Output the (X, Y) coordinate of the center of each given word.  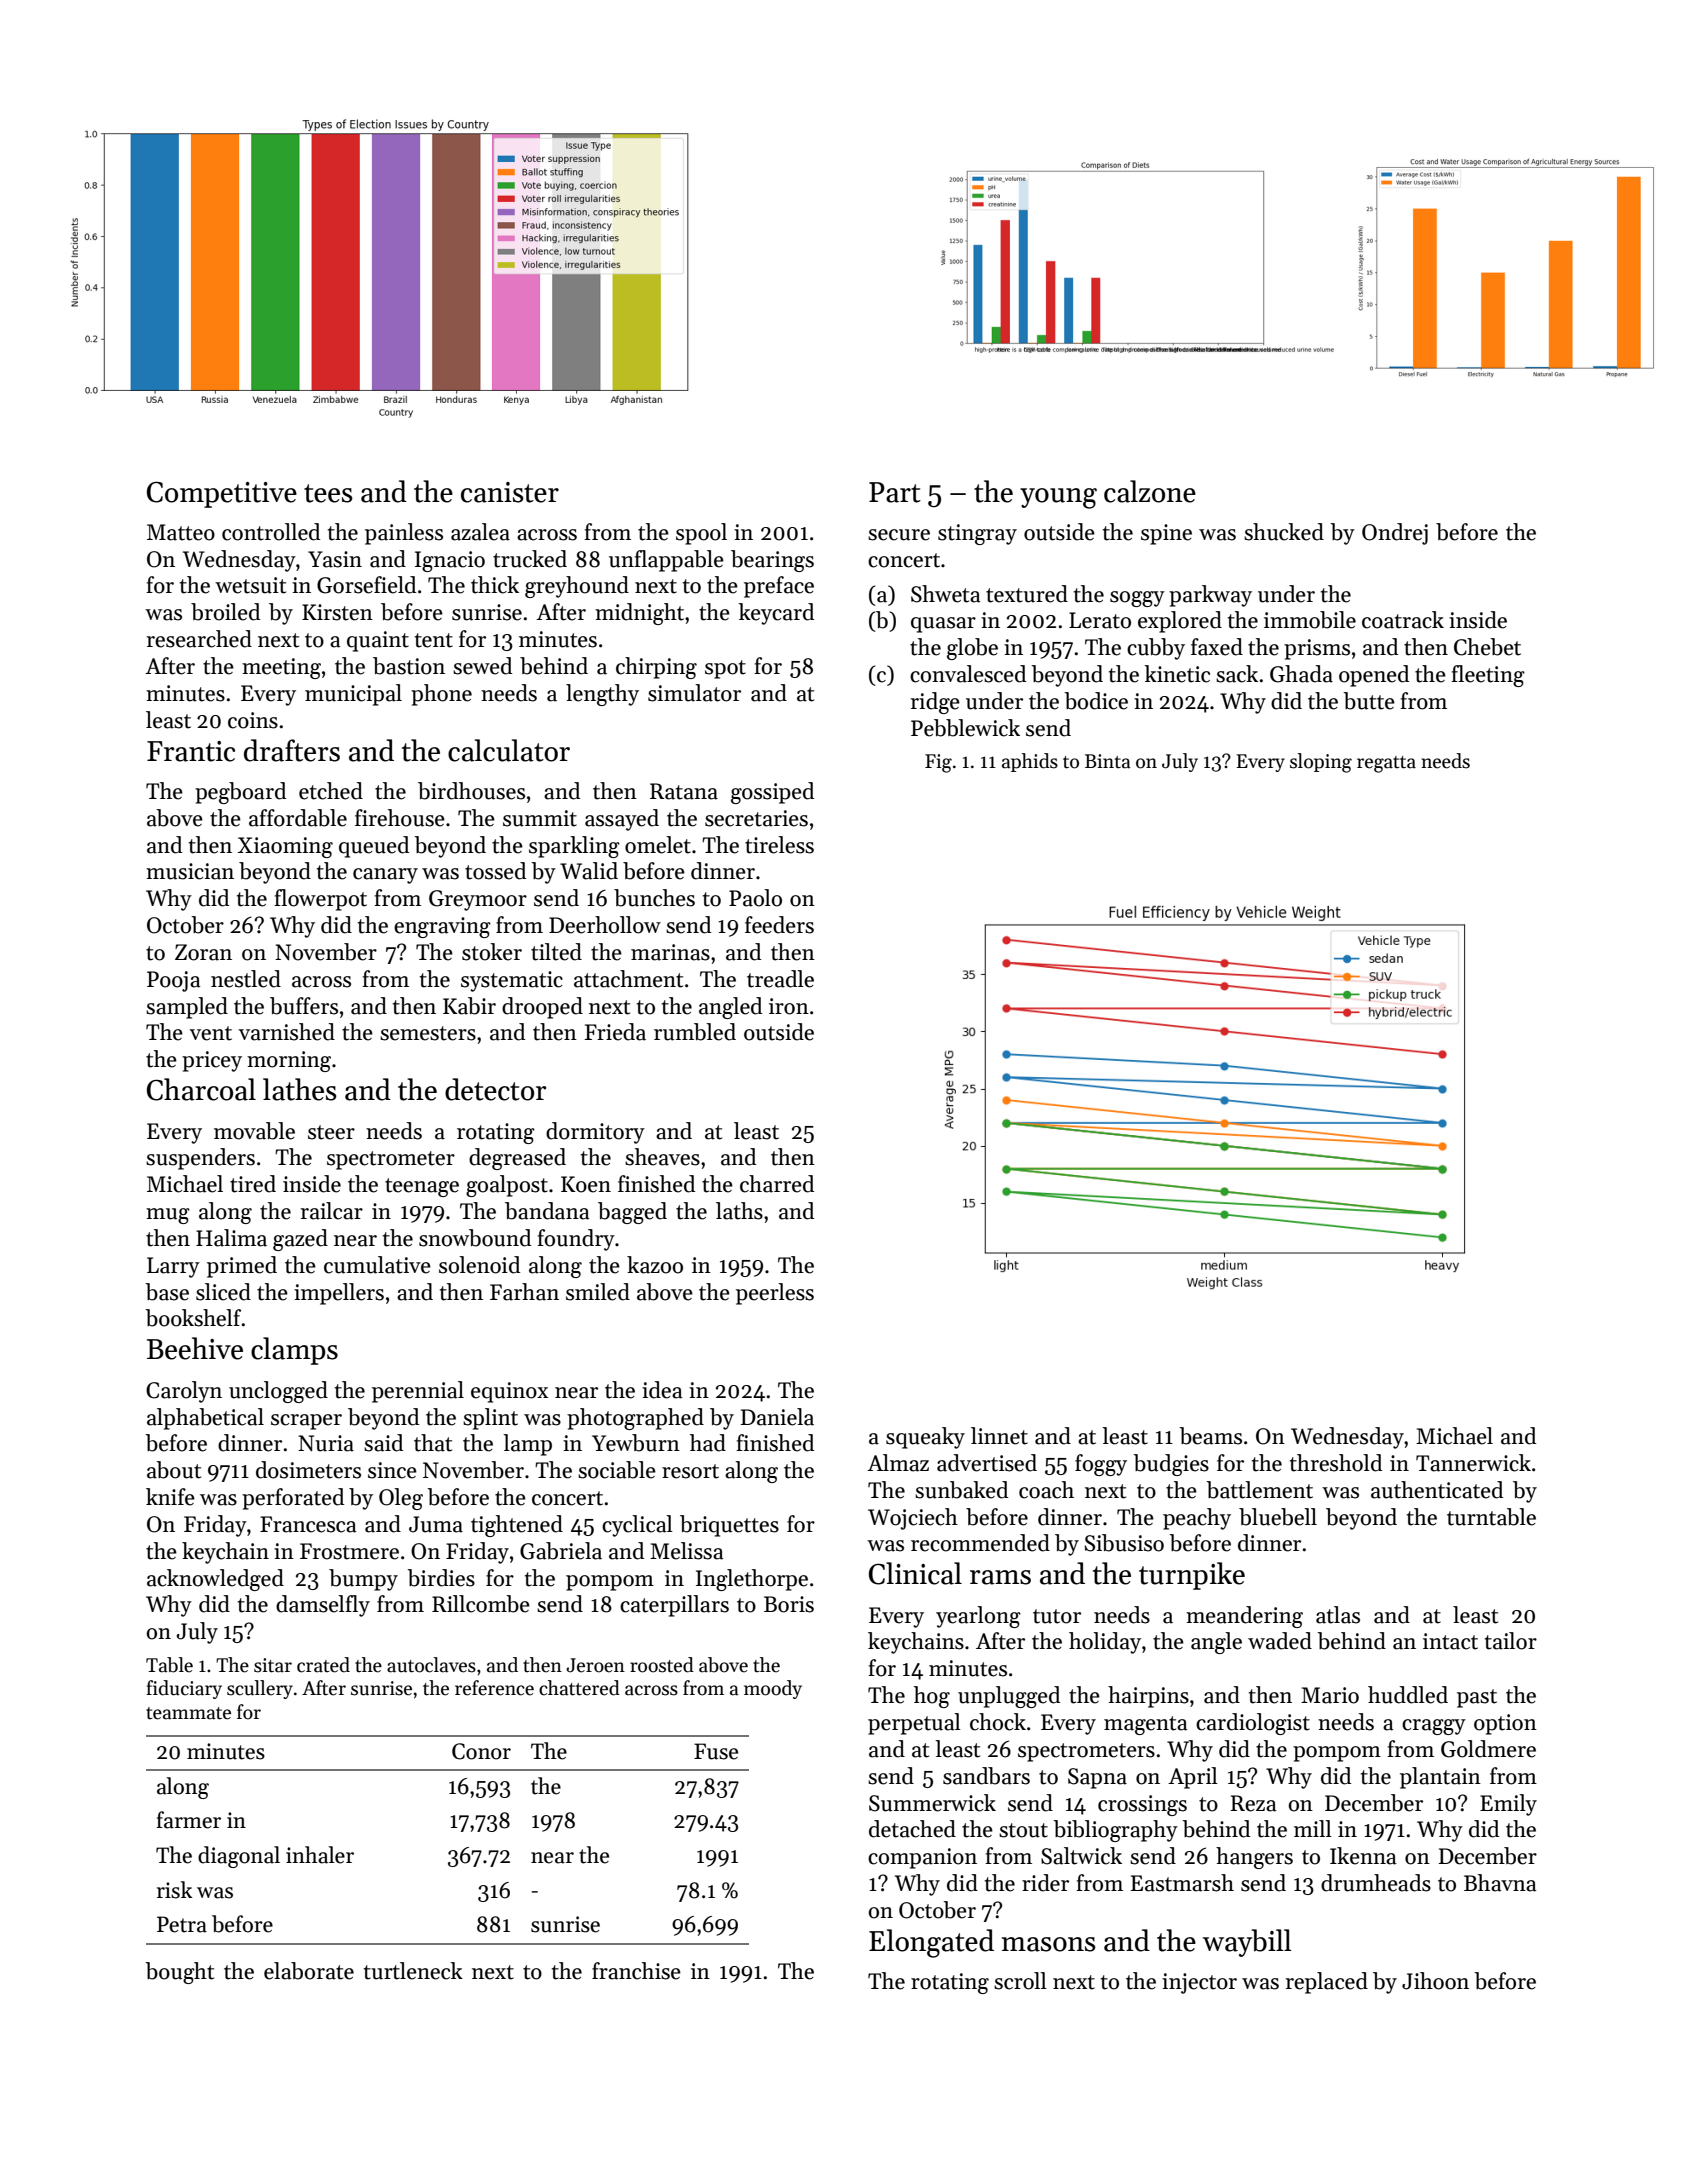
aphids (1030, 762)
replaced (1327, 1983)
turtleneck (413, 1971)
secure (899, 535)
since (392, 1470)
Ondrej (1395, 534)
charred (777, 1184)
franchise (636, 1971)
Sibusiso (1124, 1543)
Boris (789, 1604)
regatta (1386, 764)
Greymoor (478, 900)
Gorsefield (366, 585)
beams (1210, 1436)
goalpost (507, 1186)
